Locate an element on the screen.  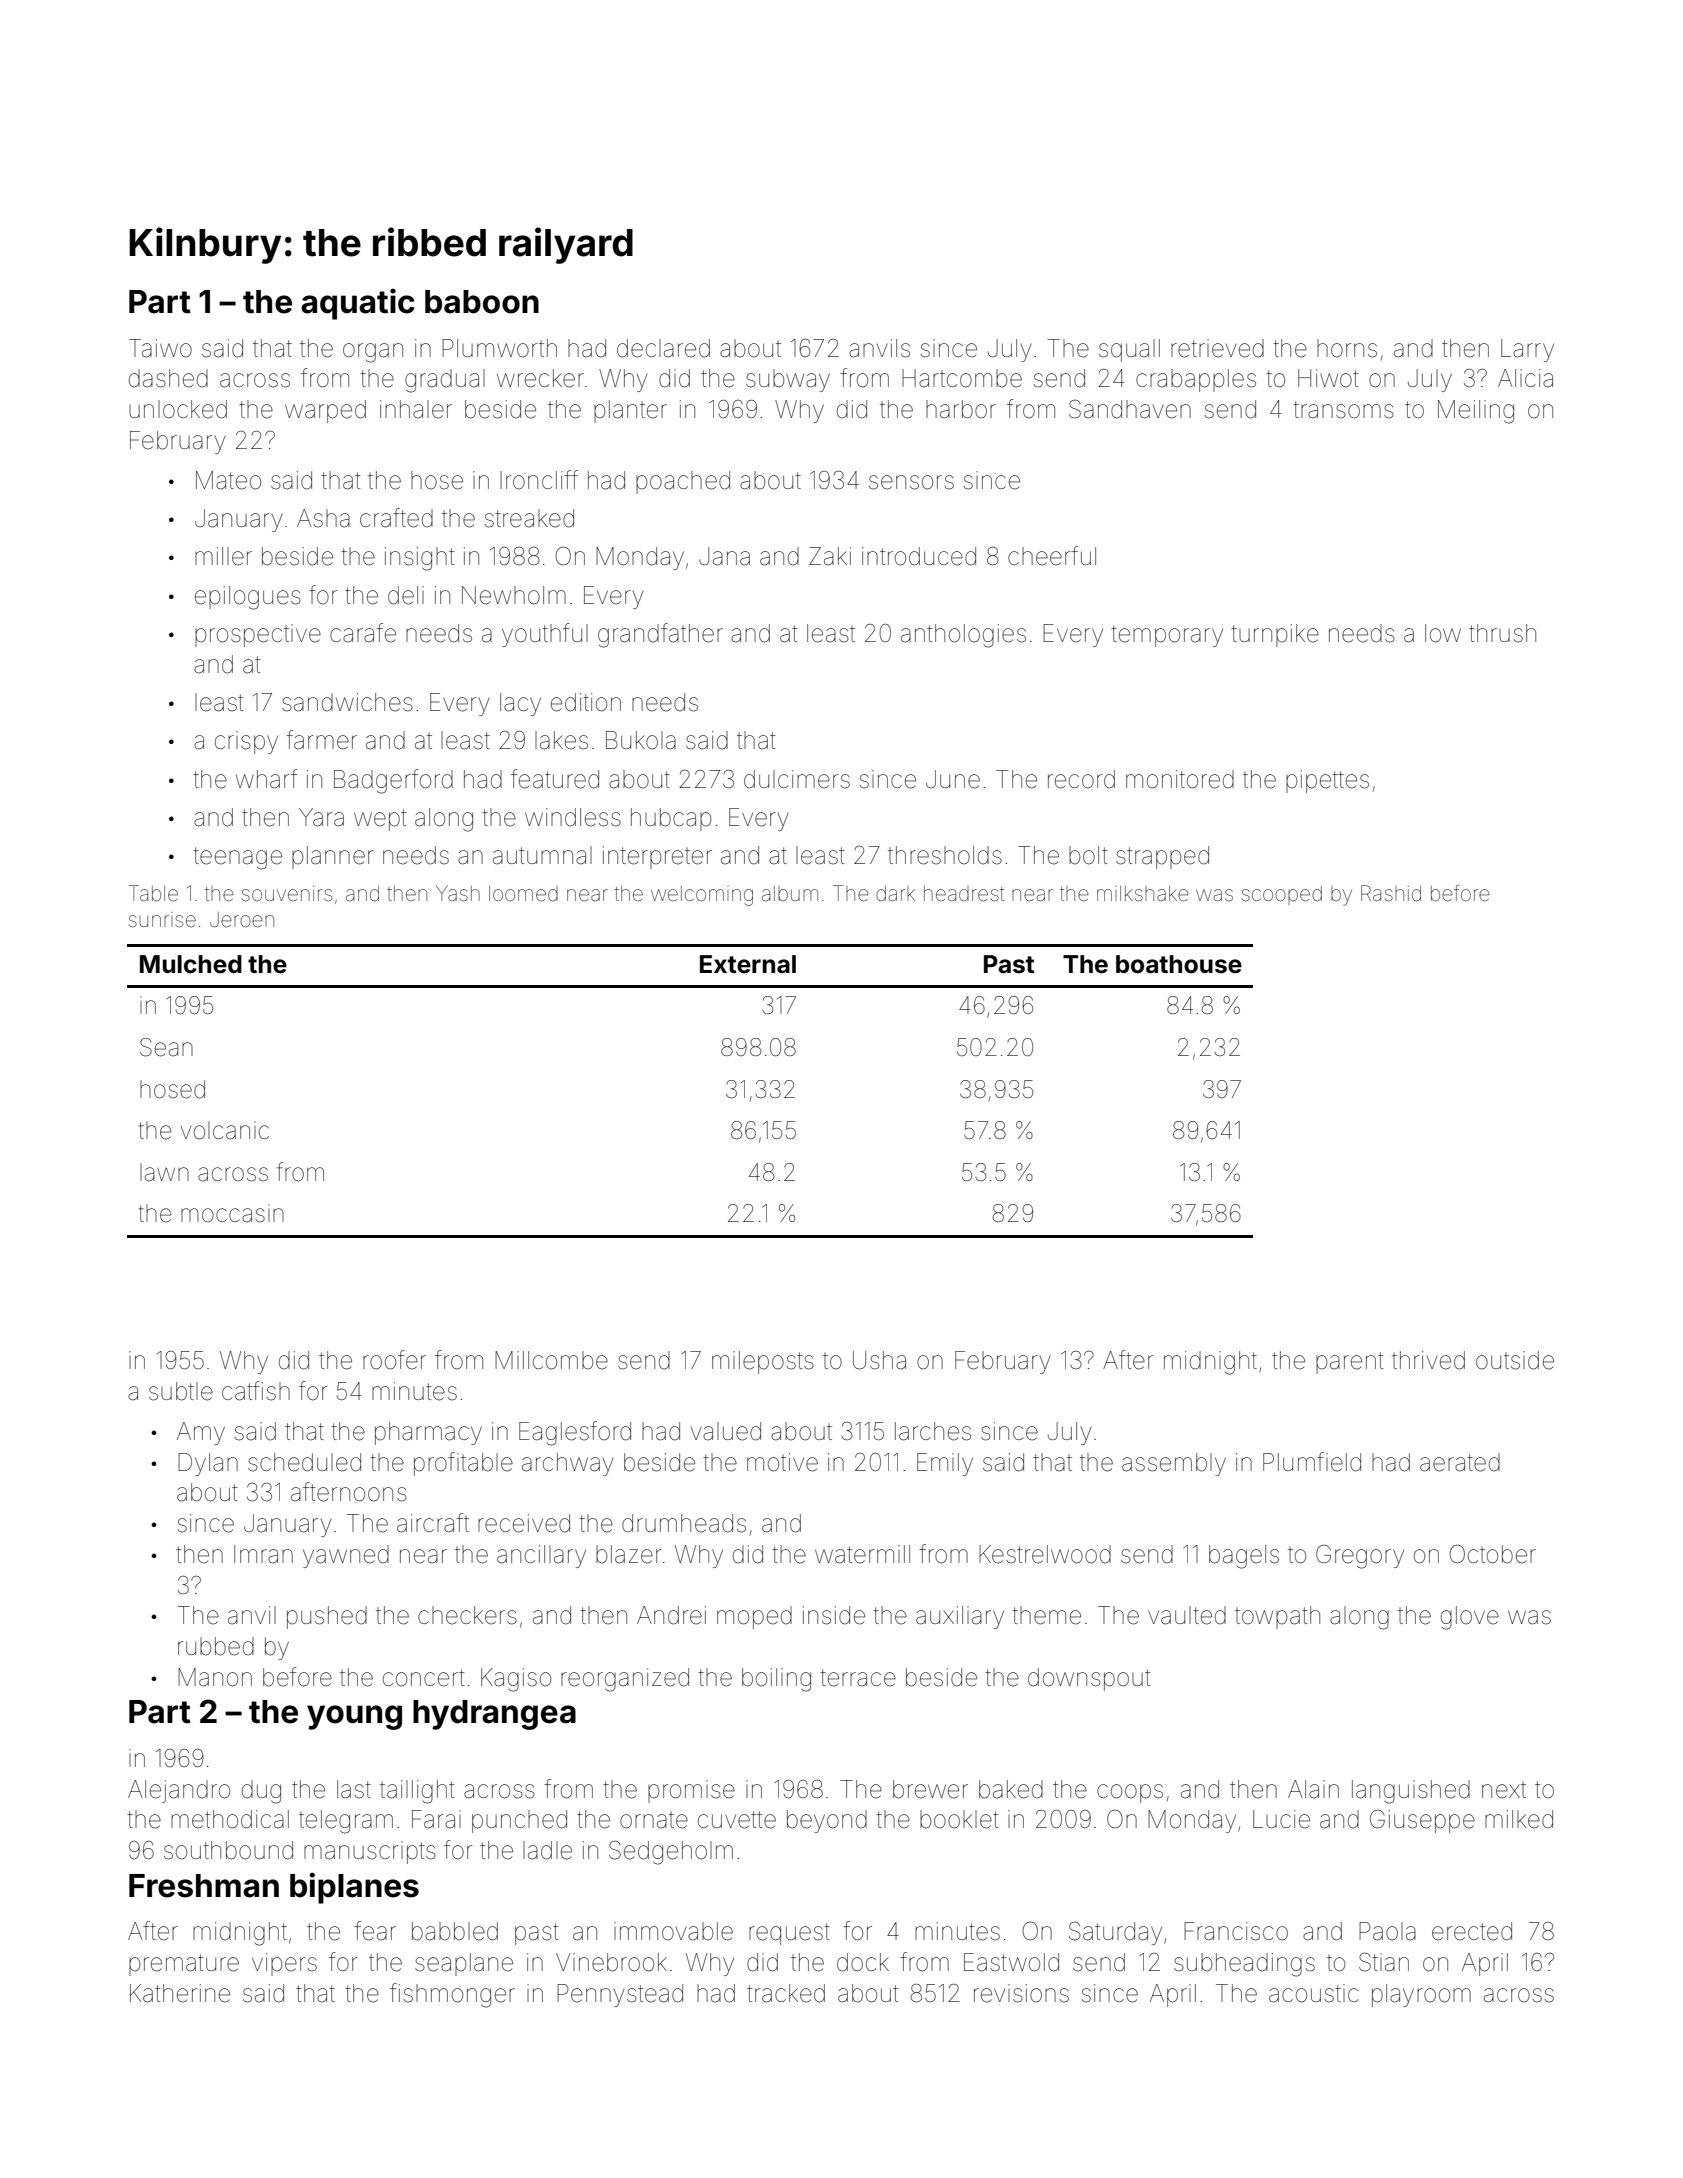
low is located at coordinates (1443, 633).
